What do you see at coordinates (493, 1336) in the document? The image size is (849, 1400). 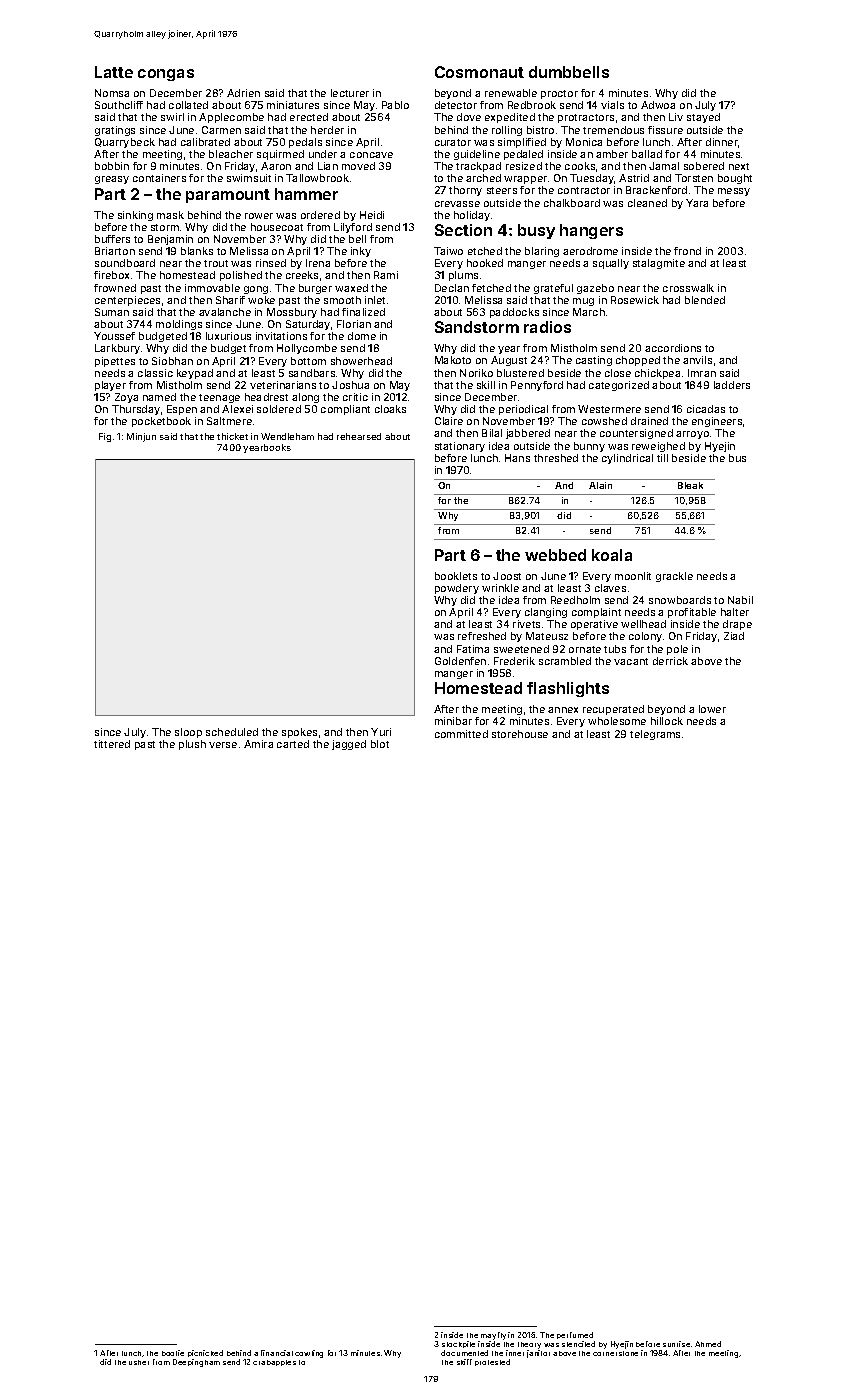 I see `mayfly` at bounding box center [493, 1336].
